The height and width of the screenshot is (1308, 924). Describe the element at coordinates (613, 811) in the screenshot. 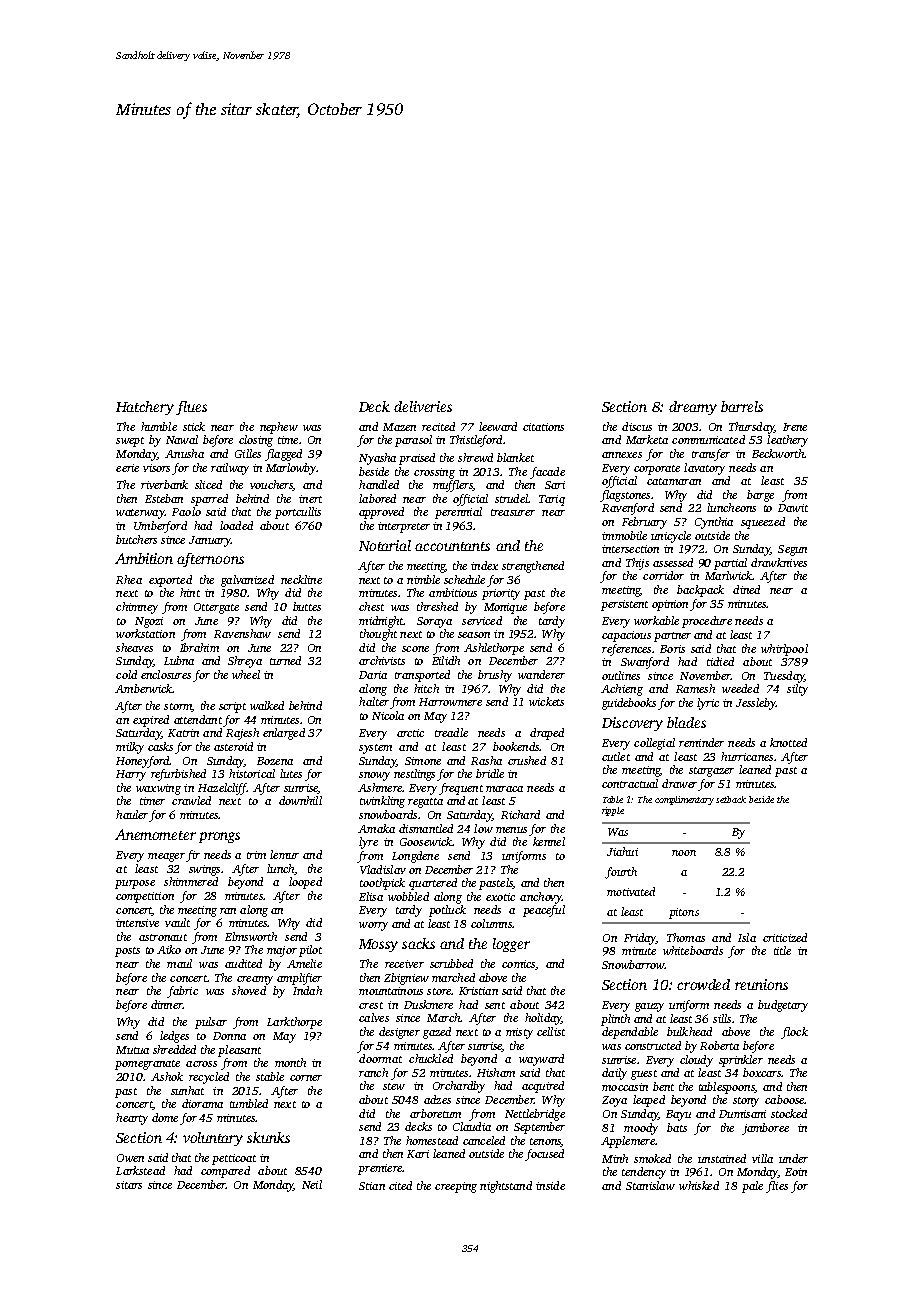

I see `ripple` at that location.
